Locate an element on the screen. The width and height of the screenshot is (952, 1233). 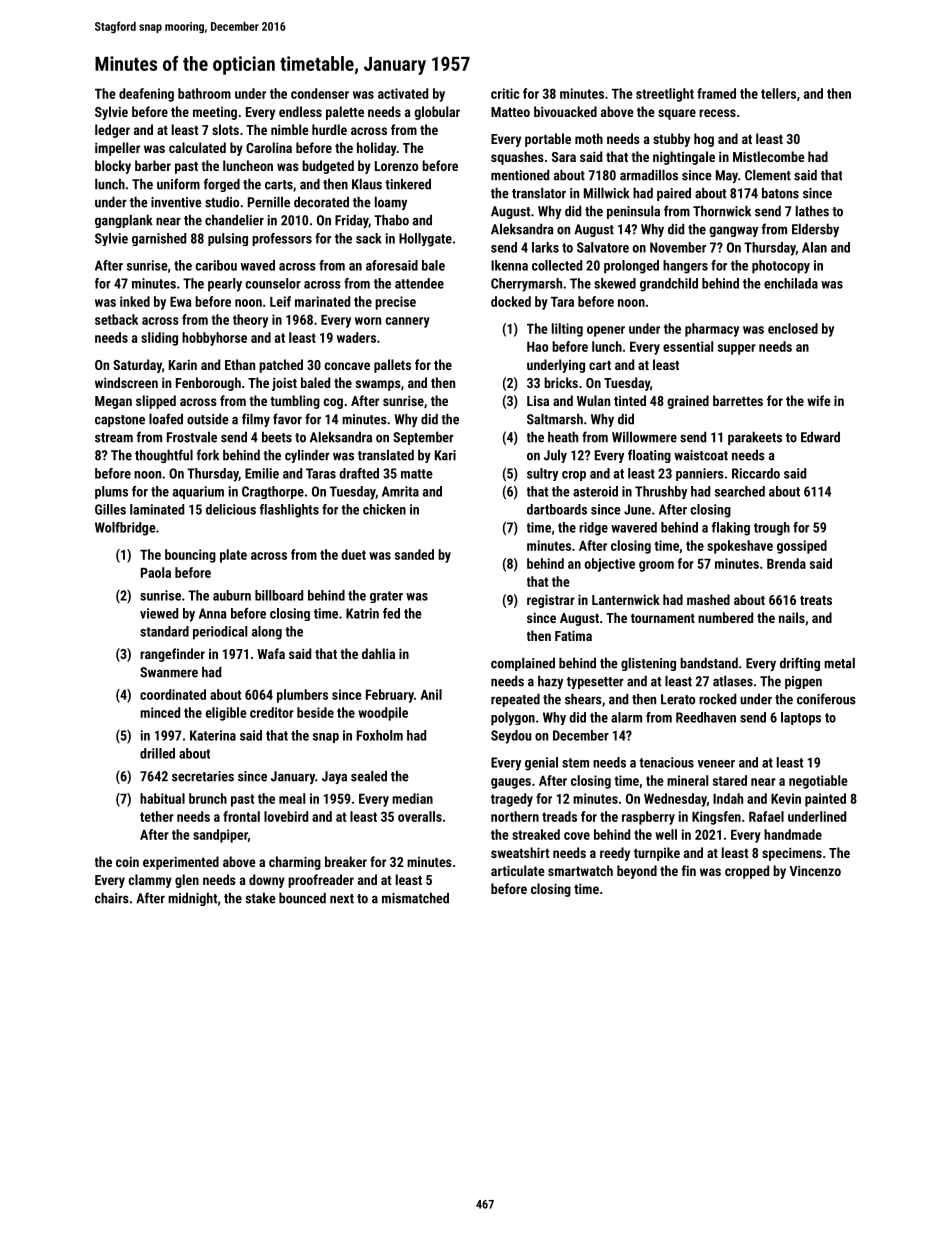
critic is located at coordinates (505, 93).
